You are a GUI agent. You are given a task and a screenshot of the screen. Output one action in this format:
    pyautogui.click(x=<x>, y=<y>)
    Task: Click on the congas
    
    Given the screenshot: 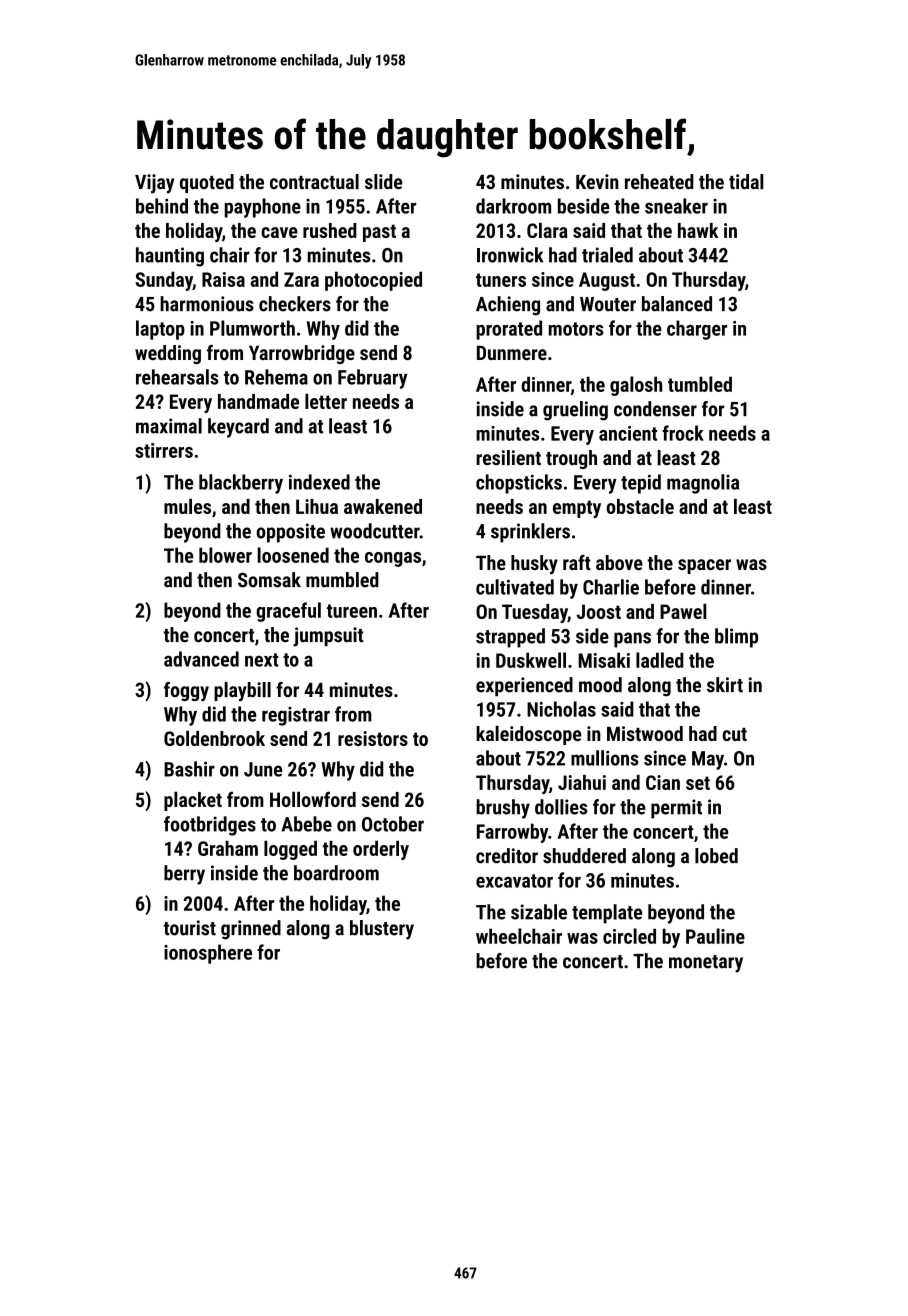 What is the action you would take?
    pyautogui.click(x=393, y=559)
